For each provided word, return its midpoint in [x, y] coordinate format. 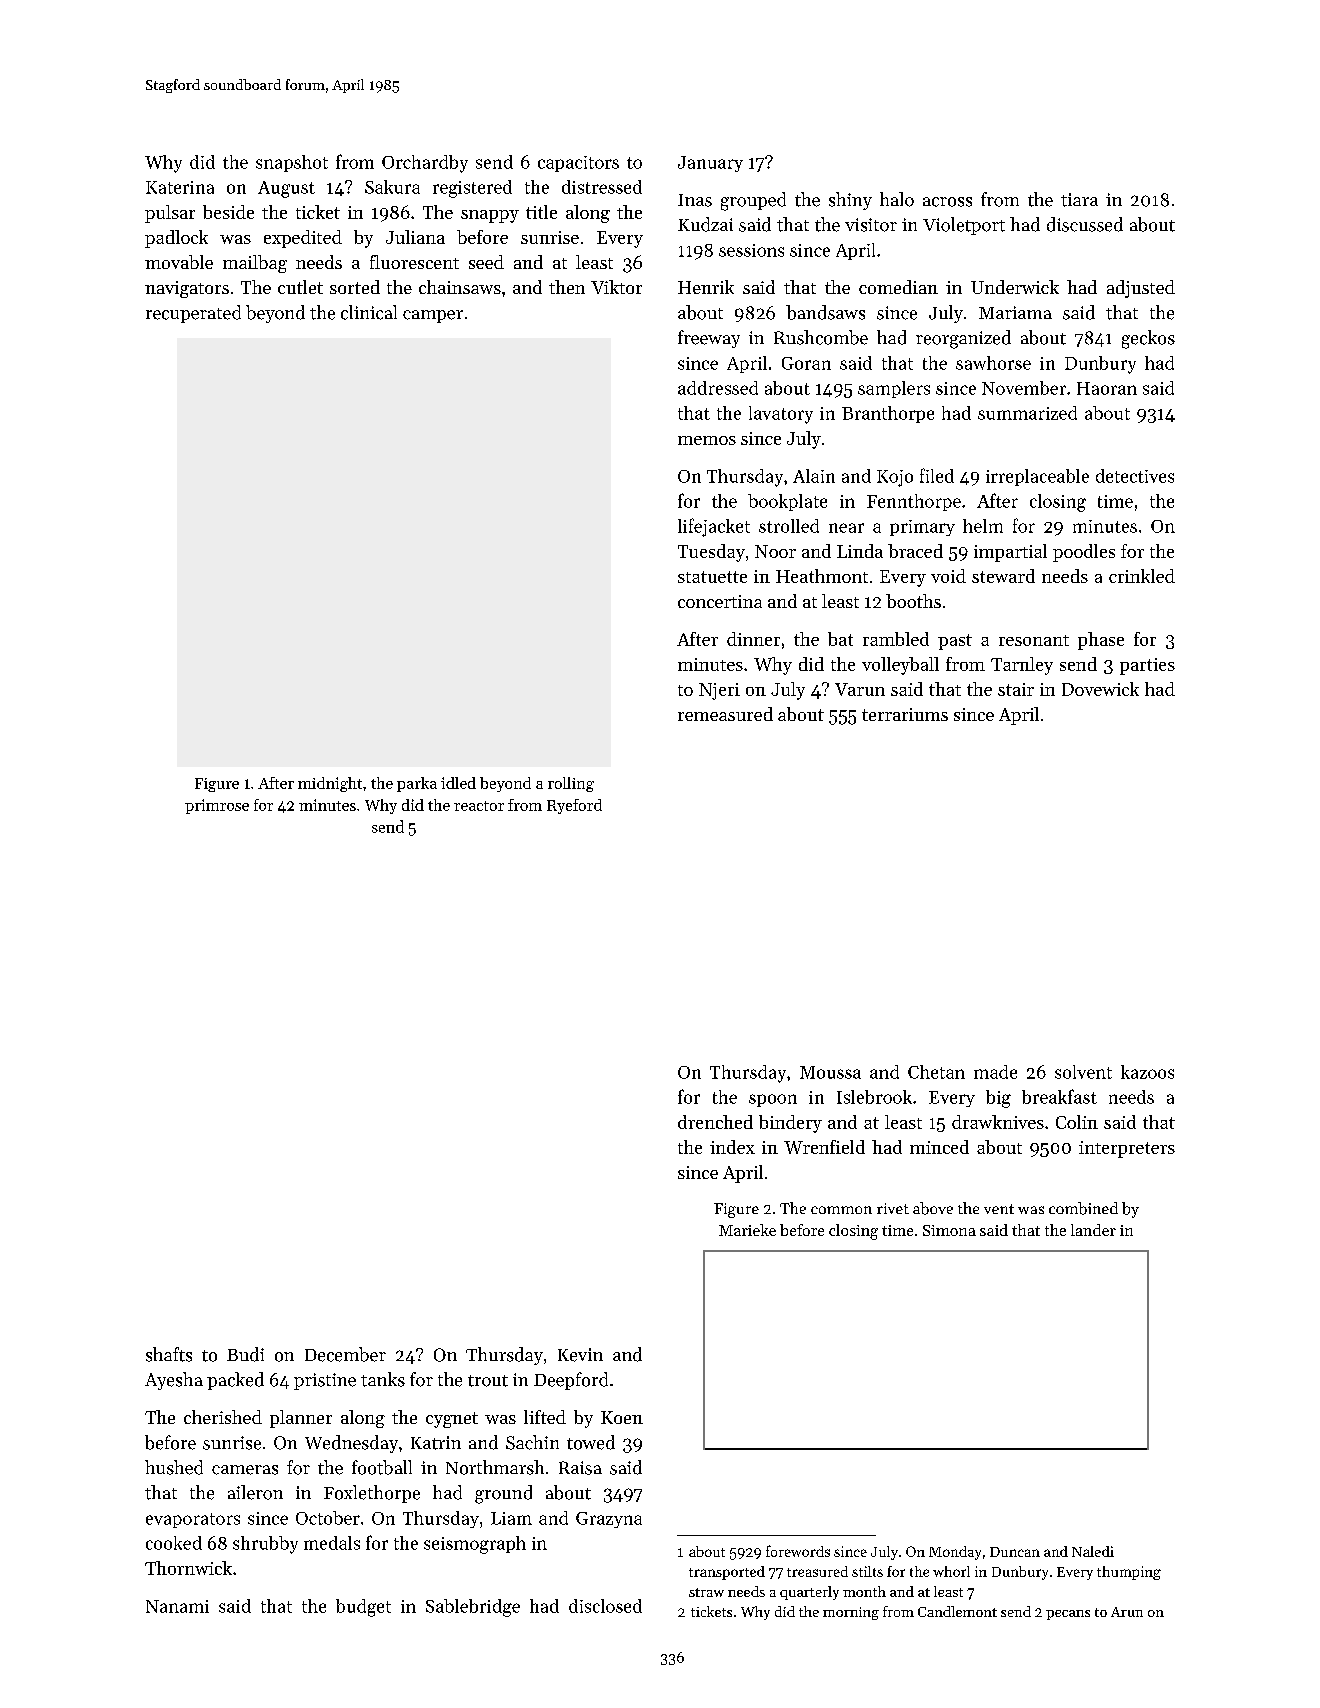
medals [332, 1543]
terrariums [905, 714]
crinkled [1142, 576]
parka [417, 784]
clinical [369, 312]
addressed [718, 388]
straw [706, 1592]
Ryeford [574, 806]
